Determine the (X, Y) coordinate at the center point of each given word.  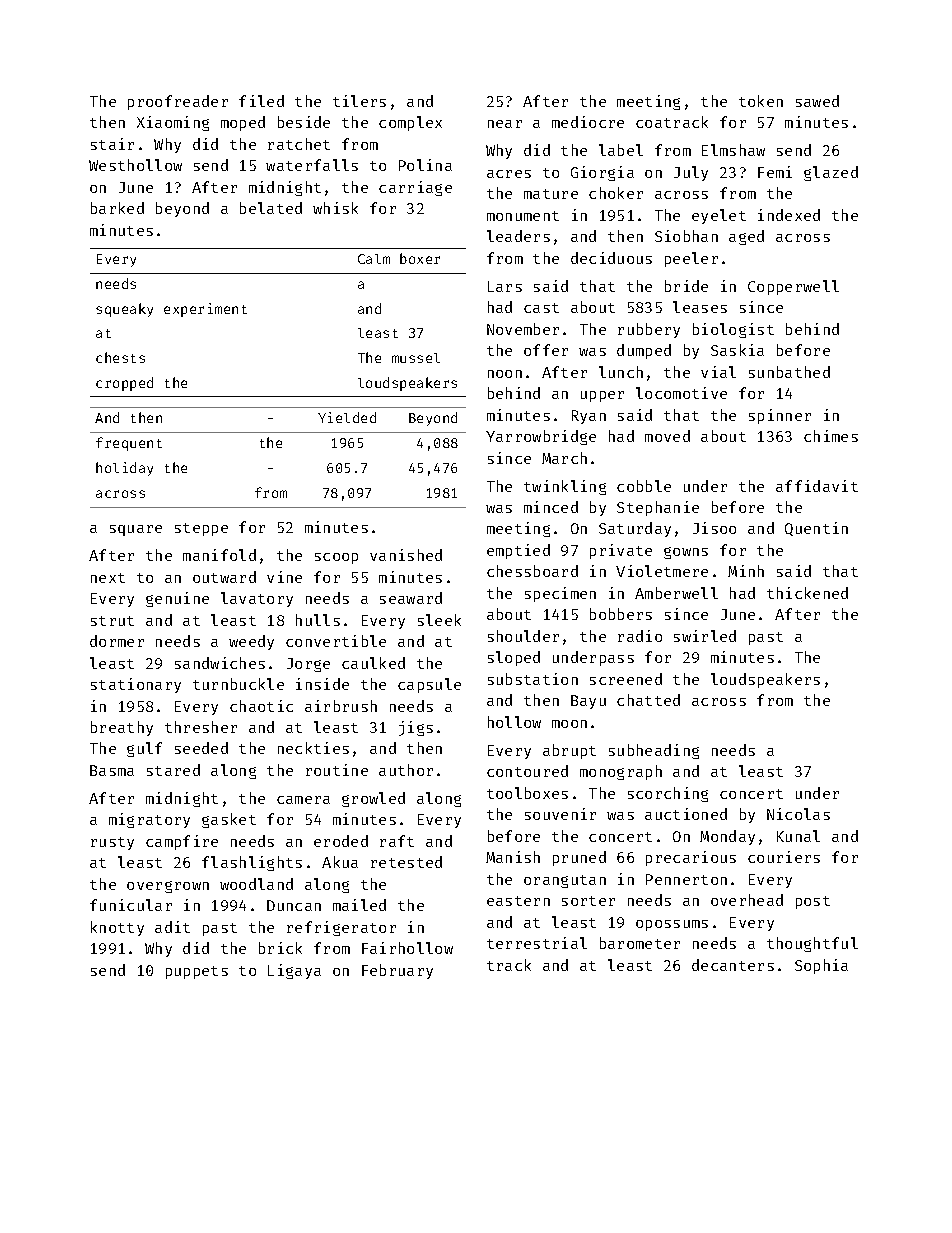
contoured (527, 771)
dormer (117, 641)
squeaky (124, 310)
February (397, 971)
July (691, 173)
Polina (425, 165)
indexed (789, 215)
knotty (117, 928)
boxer (420, 258)
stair (112, 144)
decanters (733, 965)
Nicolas (798, 814)
